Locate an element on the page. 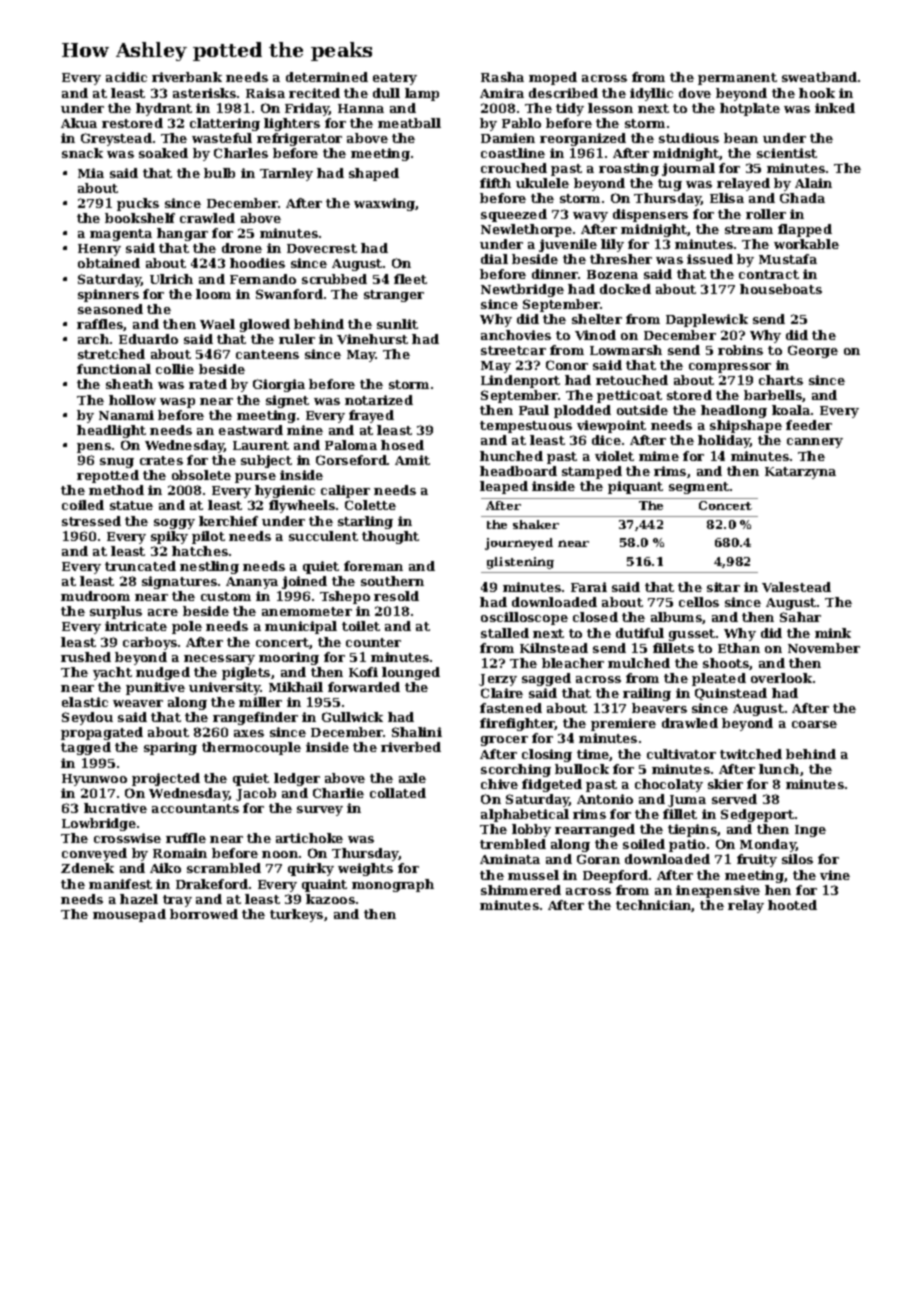 The height and width of the page is (1308, 924). Goran is located at coordinates (598, 859).
